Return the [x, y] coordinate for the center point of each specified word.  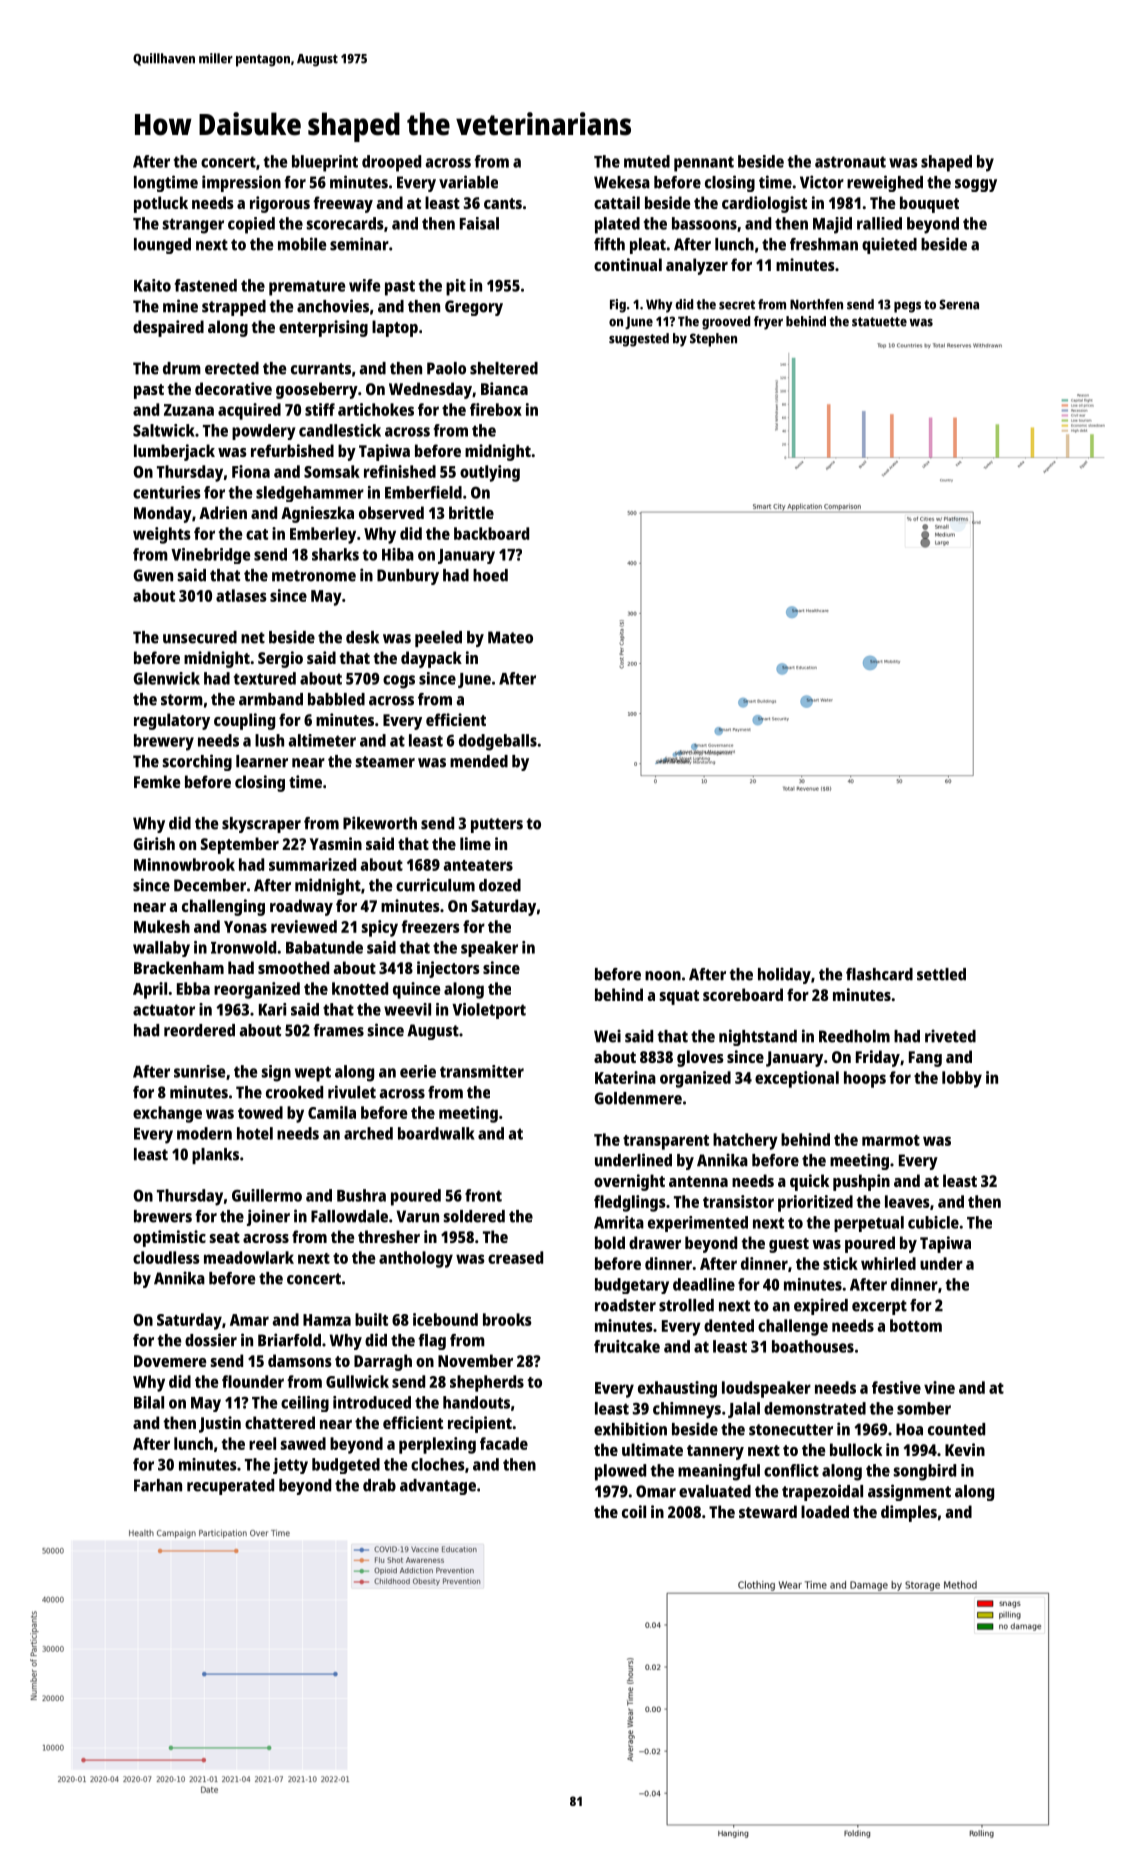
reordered [199, 1030]
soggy [976, 185]
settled [941, 974]
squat [679, 997]
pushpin [861, 1182]
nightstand [758, 1037]
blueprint [325, 163]
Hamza [327, 1320]
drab [379, 1485]
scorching [197, 762]
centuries [167, 492]
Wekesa [622, 182]
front [483, 1195]
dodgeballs [498, 742]
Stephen [713, 340]
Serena [959, 304]
